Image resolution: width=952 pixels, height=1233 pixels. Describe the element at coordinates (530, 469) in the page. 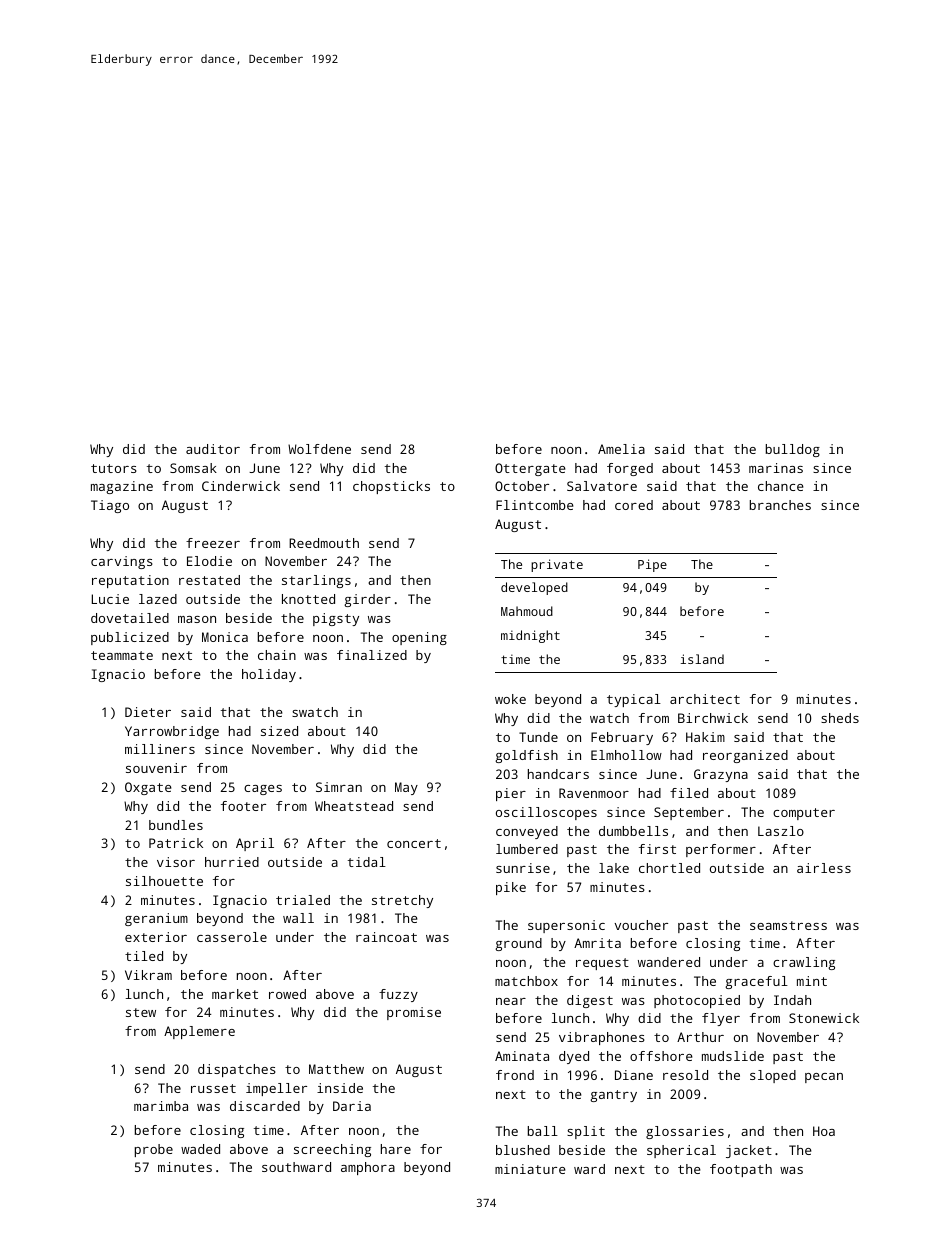

I see `Ottergate` at that location.
